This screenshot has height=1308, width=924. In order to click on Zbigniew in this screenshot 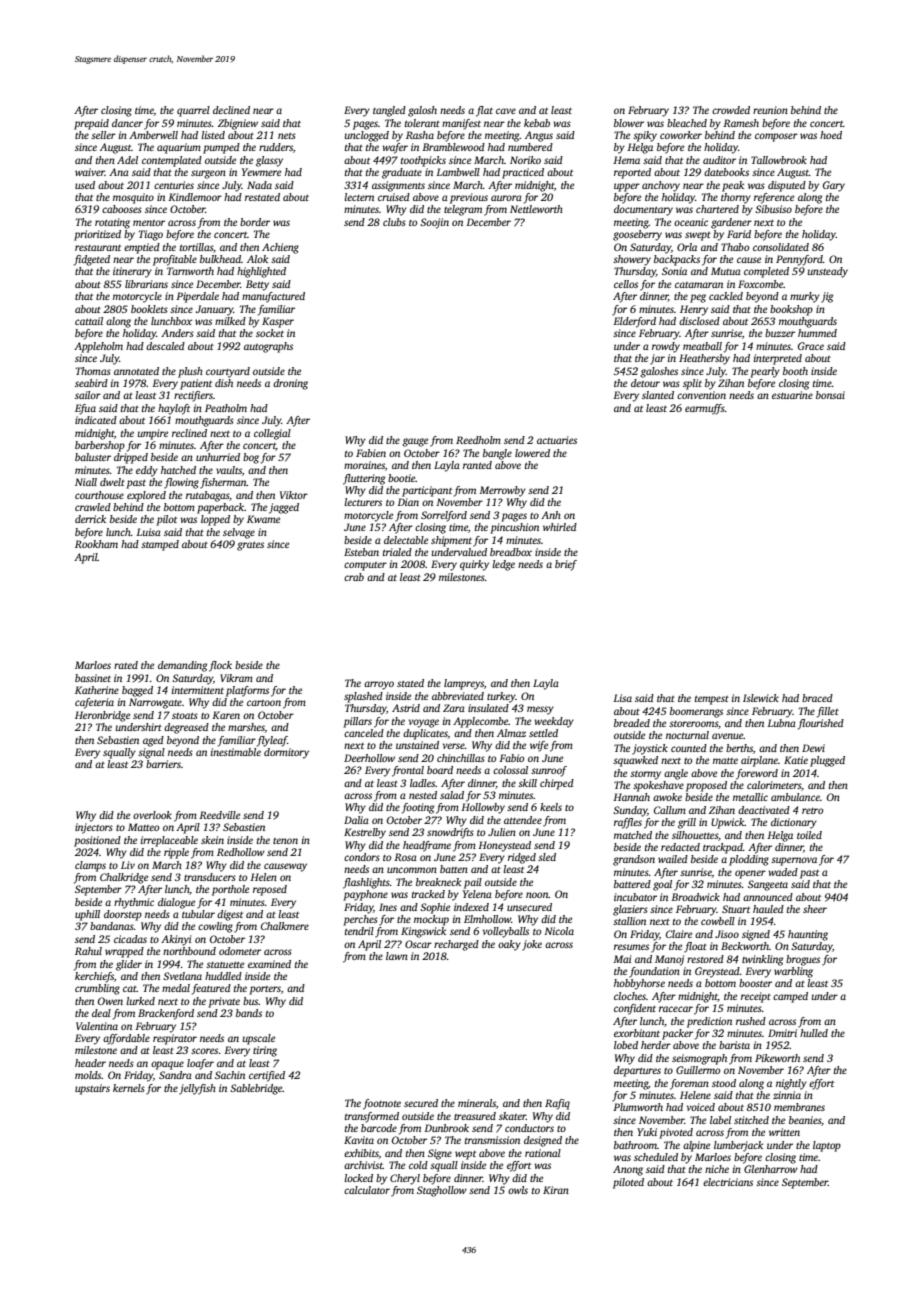, I will do `click(238, 124)`.
